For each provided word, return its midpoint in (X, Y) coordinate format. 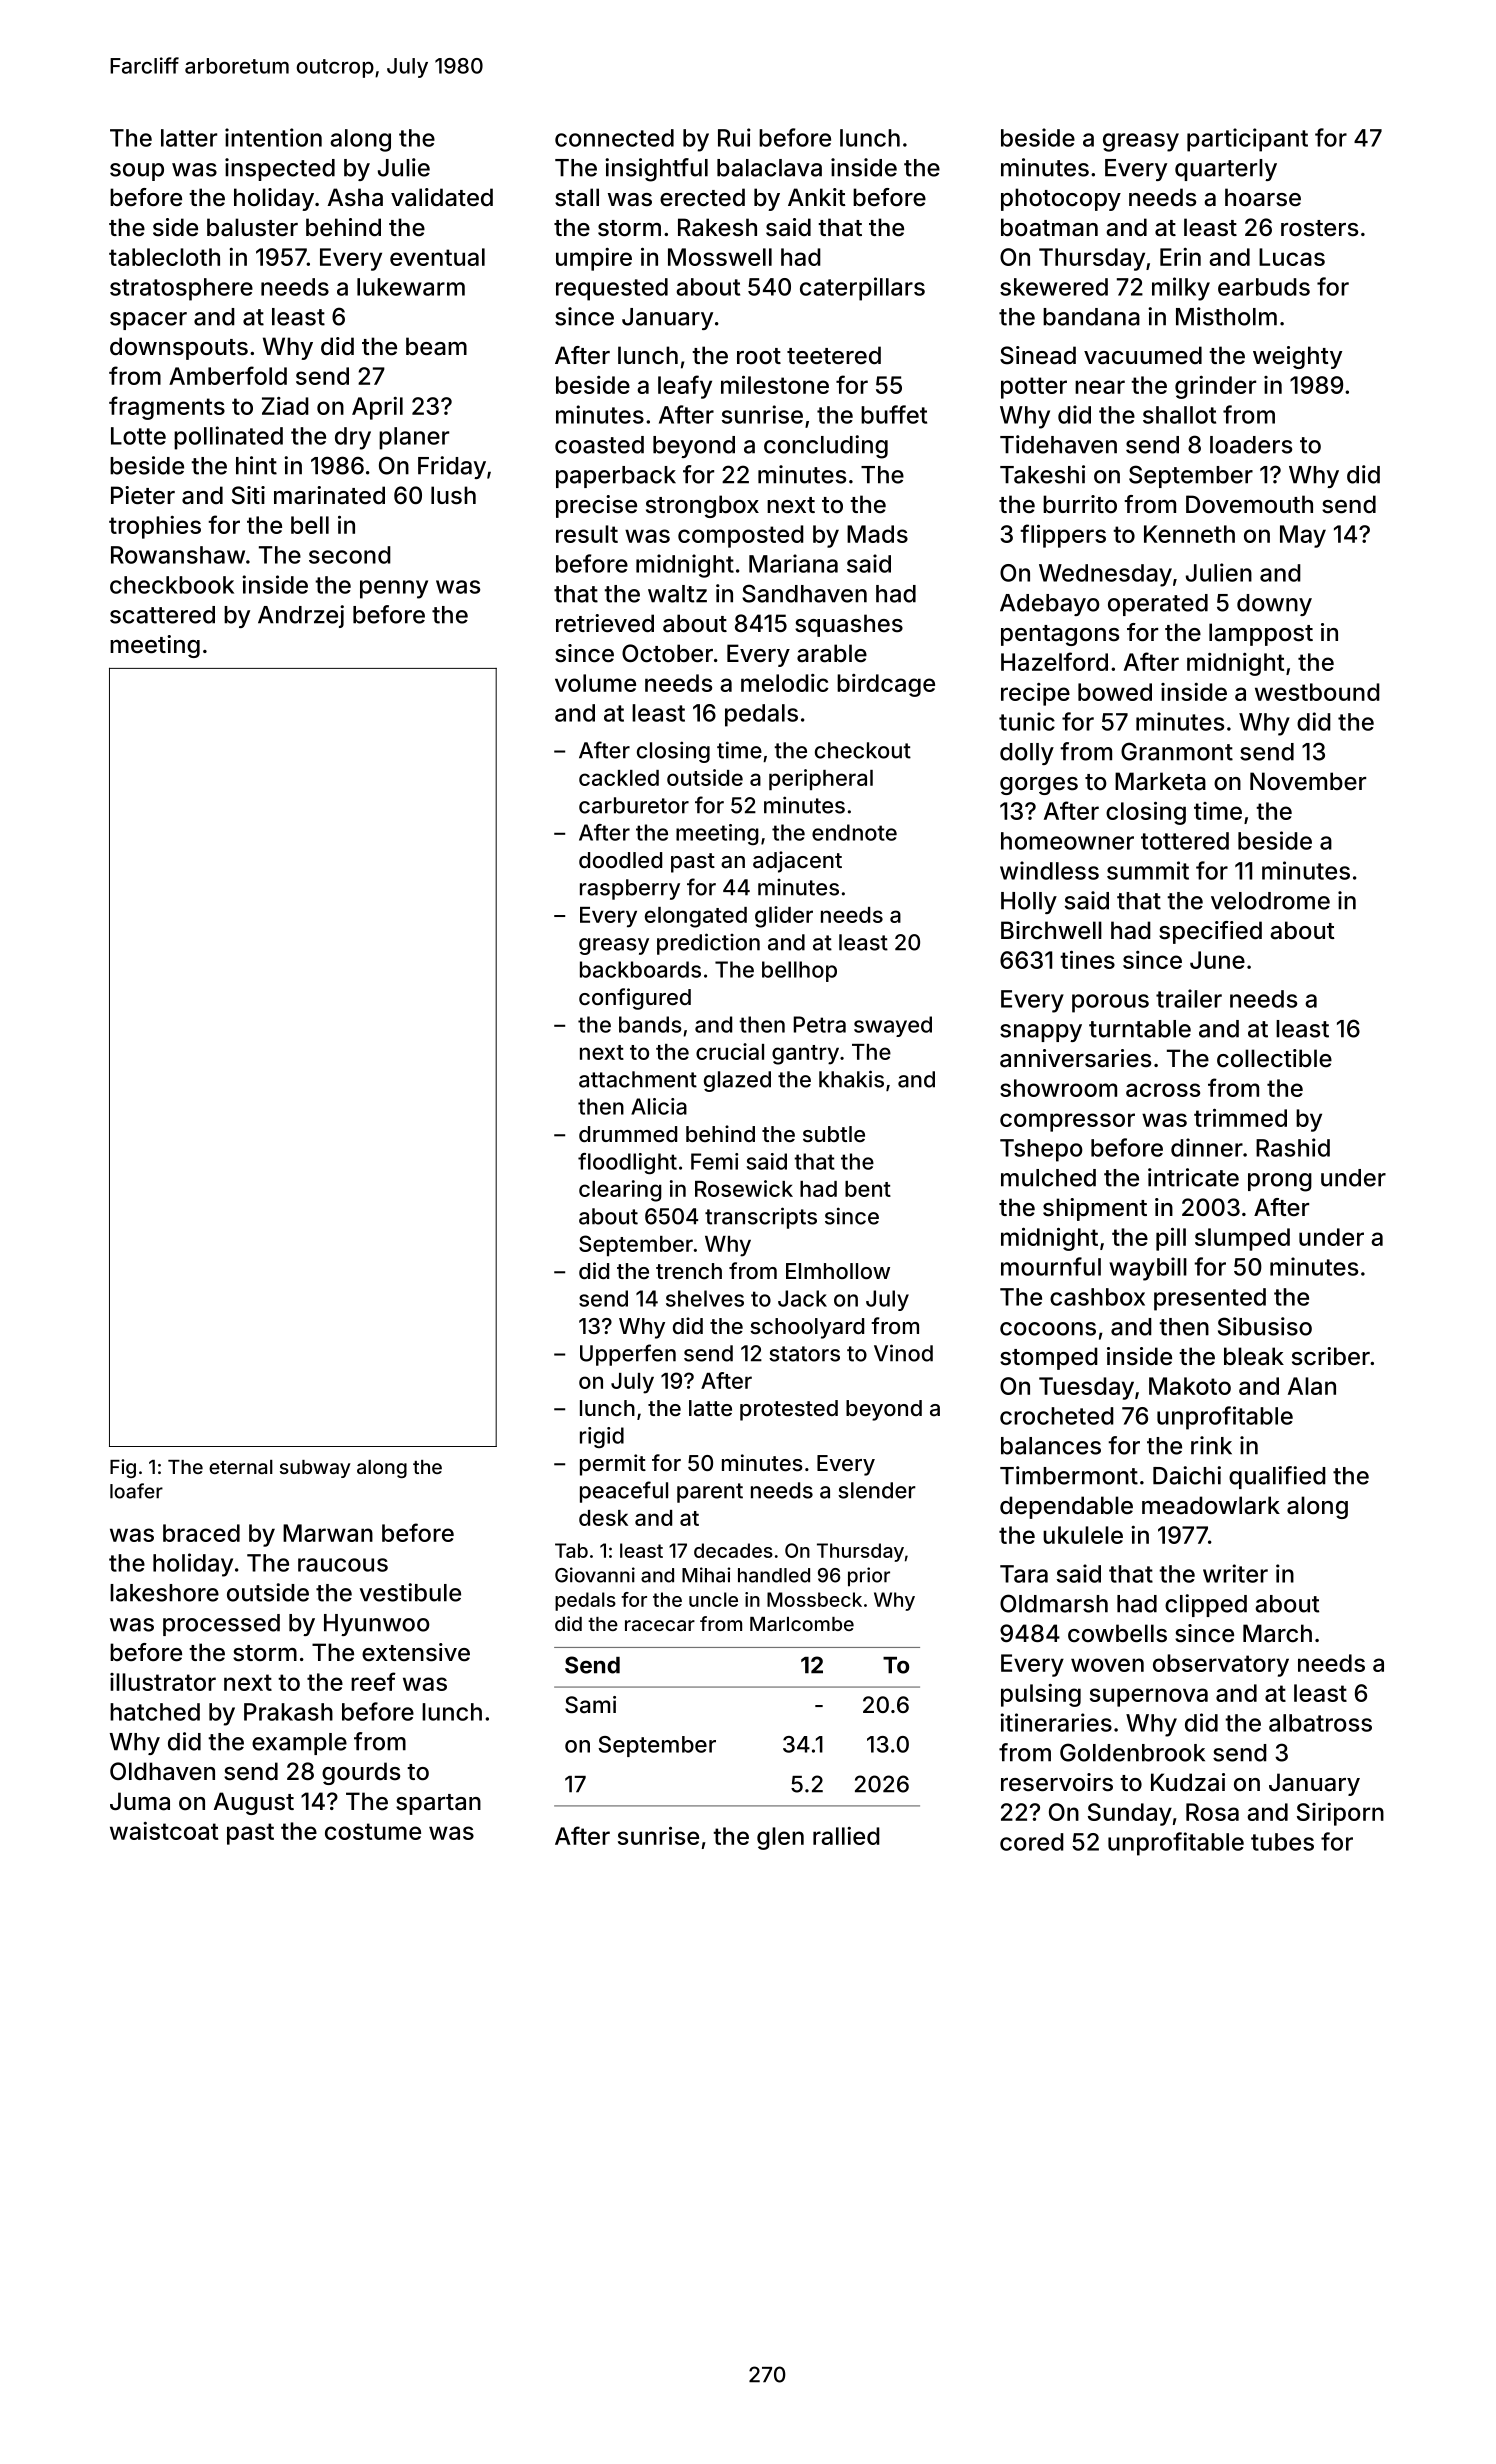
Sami (590, 1705)
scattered (162, 615)
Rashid (1293, 1147)
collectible (1274, 1058)
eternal (241, 1467)
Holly (1029, 903)
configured (635, 999)
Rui (734, 137)
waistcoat (164, 1831)
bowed (1115, 692)
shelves (705, 1298)
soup (137, 172)
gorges (1039, 786)
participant (1247, 140)
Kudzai (1188, 1782)
